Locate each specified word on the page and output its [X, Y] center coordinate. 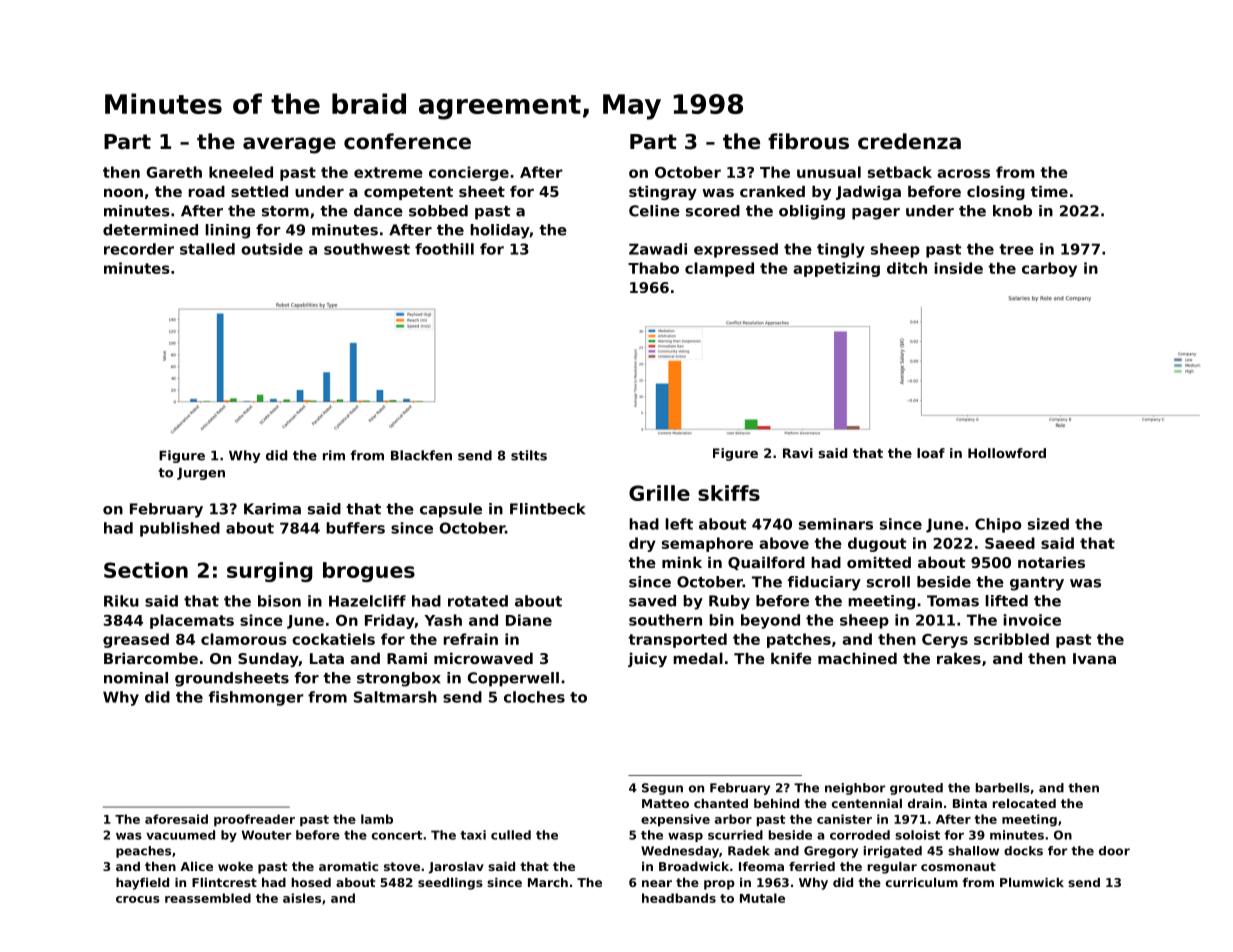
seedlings [450, 884]
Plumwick [1032, 882]
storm [285, 211]
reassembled [208, 898]
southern [665, 620]
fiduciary [824, 583]
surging [269, 572]
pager [876, 214]
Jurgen [201, 474]
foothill [444, 249]
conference [407, 141]
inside [958, 268]
